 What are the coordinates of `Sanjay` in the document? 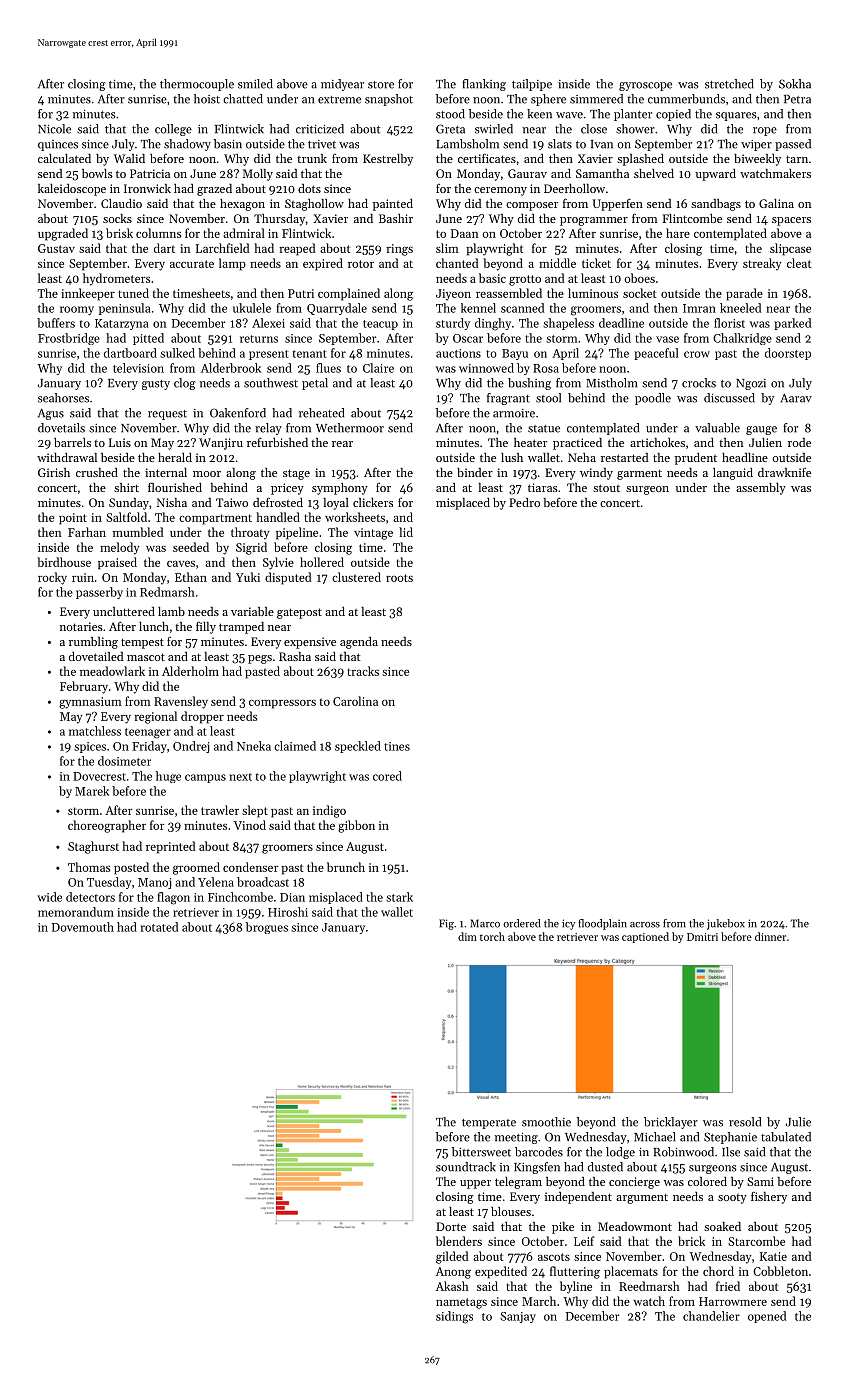 It's located at (518, 1317).
